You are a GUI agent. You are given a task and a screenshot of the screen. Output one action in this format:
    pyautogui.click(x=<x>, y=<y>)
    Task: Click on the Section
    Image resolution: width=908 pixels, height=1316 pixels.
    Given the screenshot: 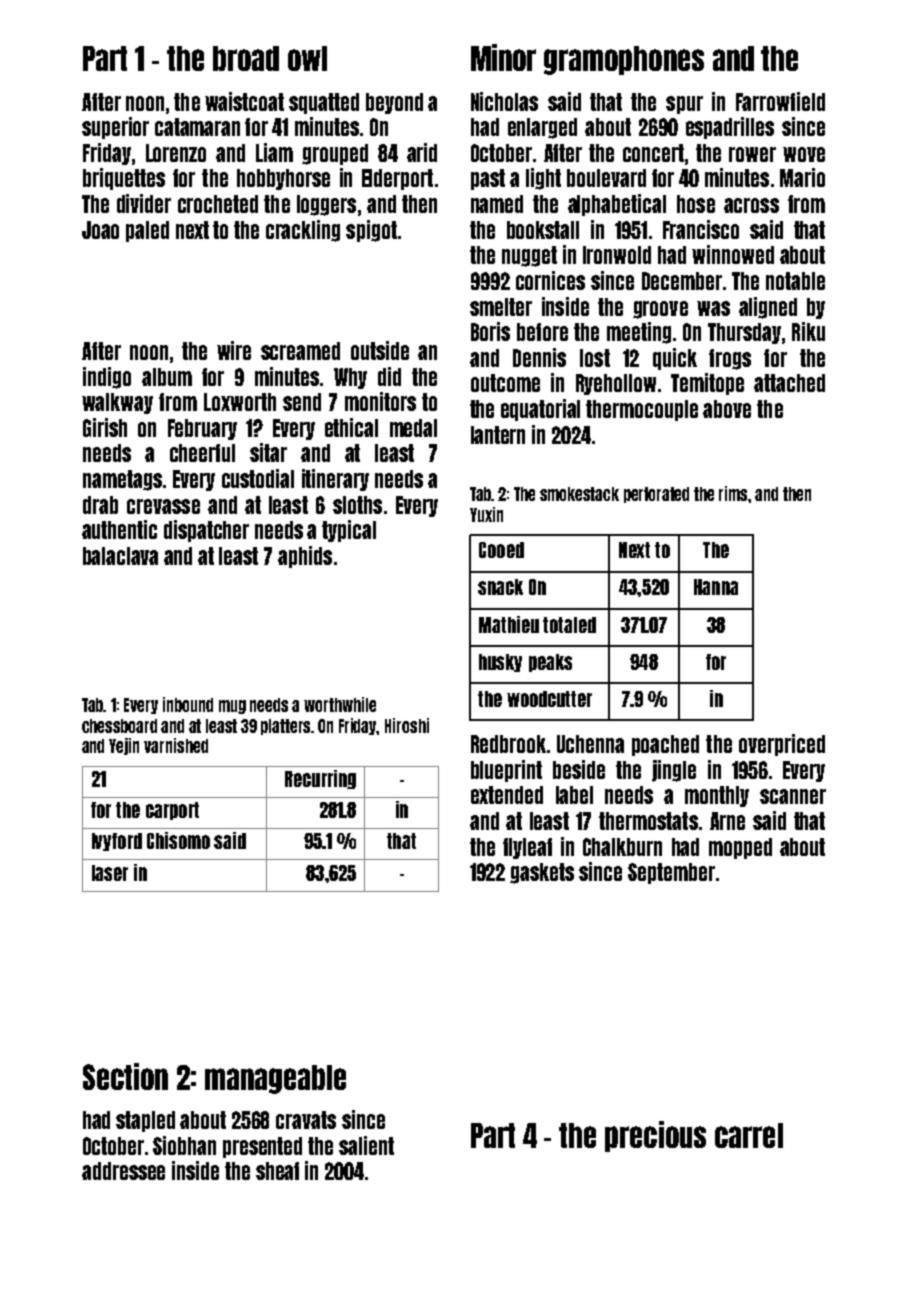 What is the action you would take?
    pyautogui.click(x=125, y=1076)
